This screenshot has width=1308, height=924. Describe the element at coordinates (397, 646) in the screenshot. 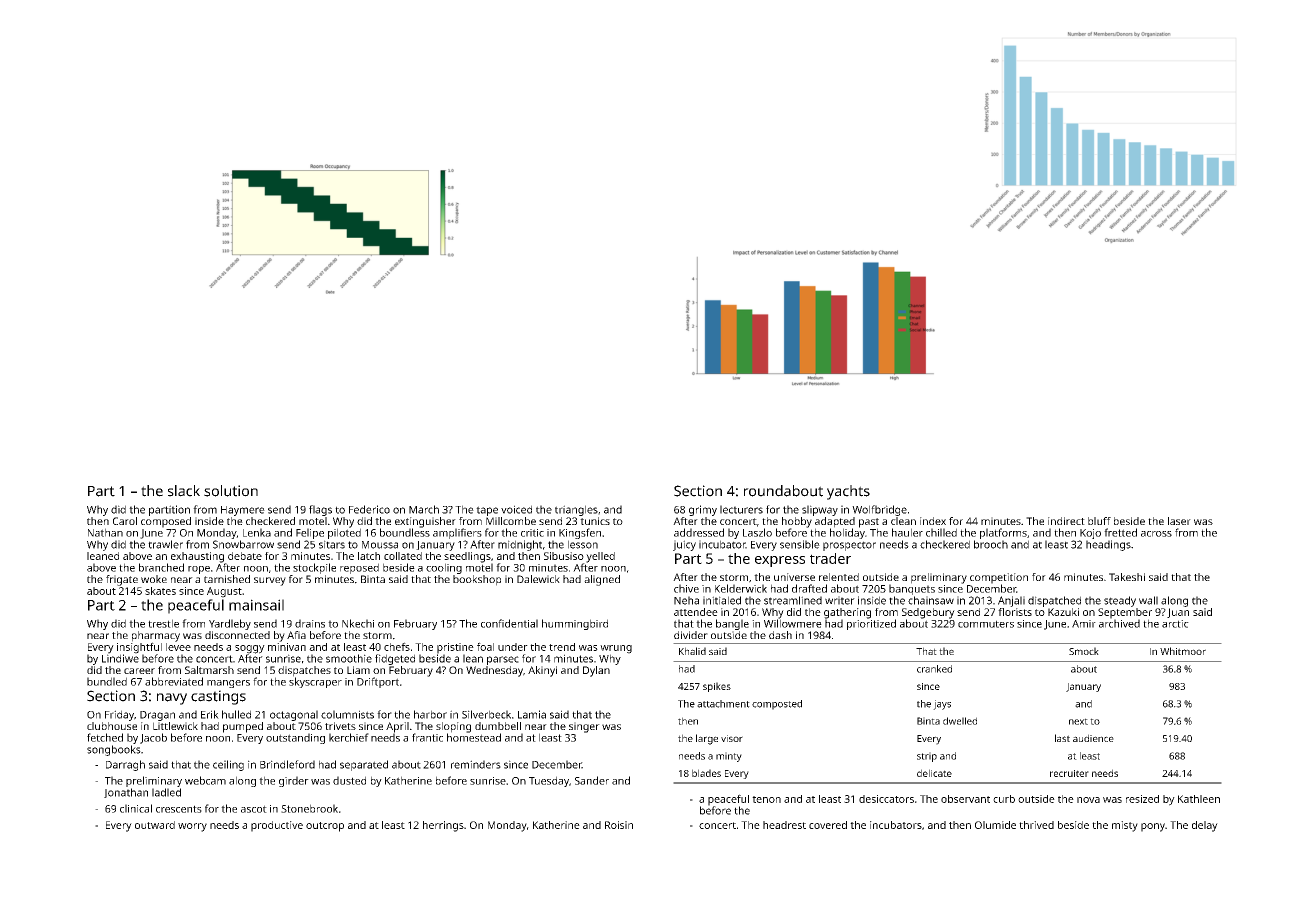

I see `chefs` at that location.
